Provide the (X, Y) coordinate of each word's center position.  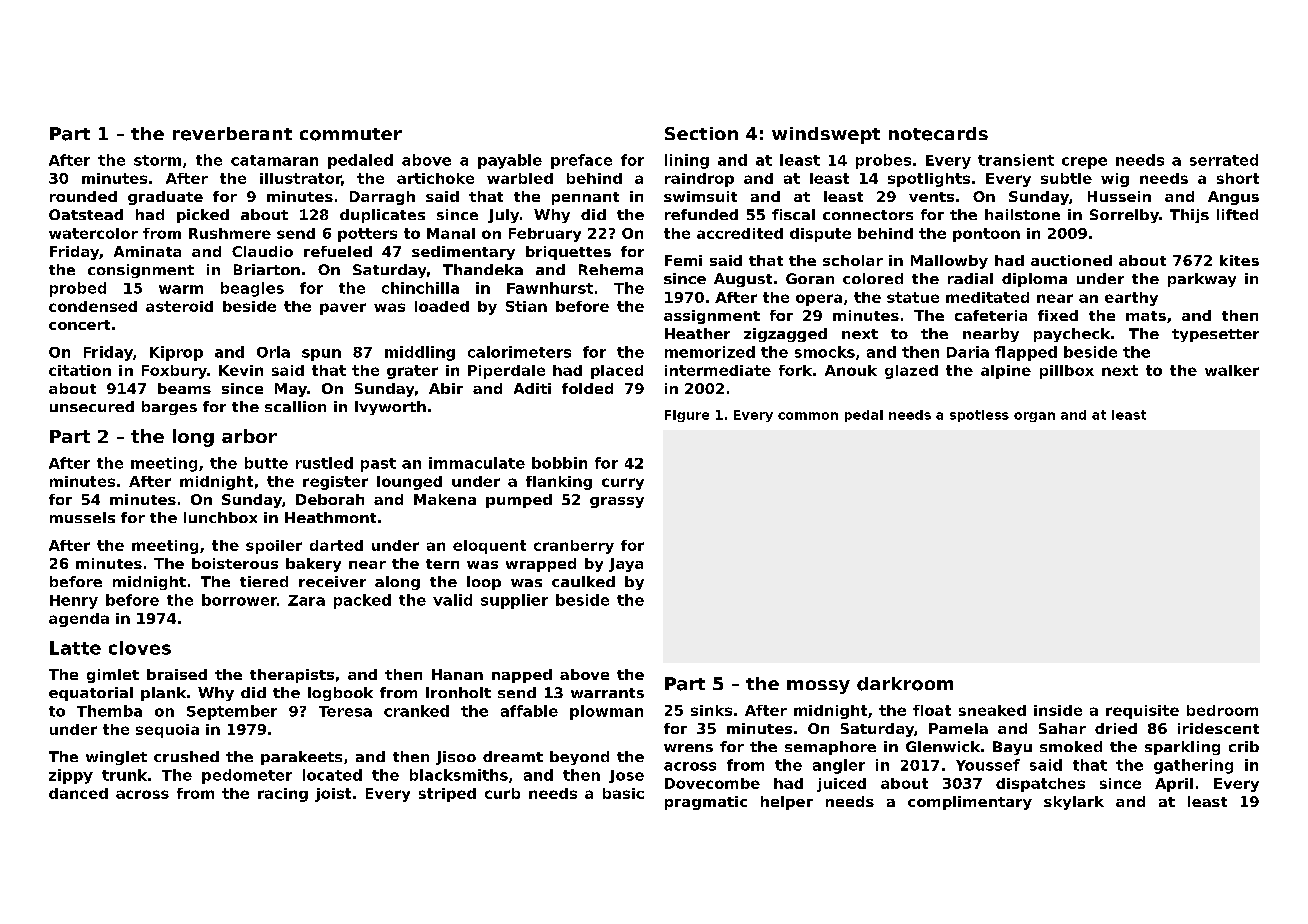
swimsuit (700, 196)
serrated (1224, 160)
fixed (1058, 315)
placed (617, 372)
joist (333, 795)
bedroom (1222, 710)
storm (157, 160)
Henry (74, 602)
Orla (273, 352)
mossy (818, 687)
